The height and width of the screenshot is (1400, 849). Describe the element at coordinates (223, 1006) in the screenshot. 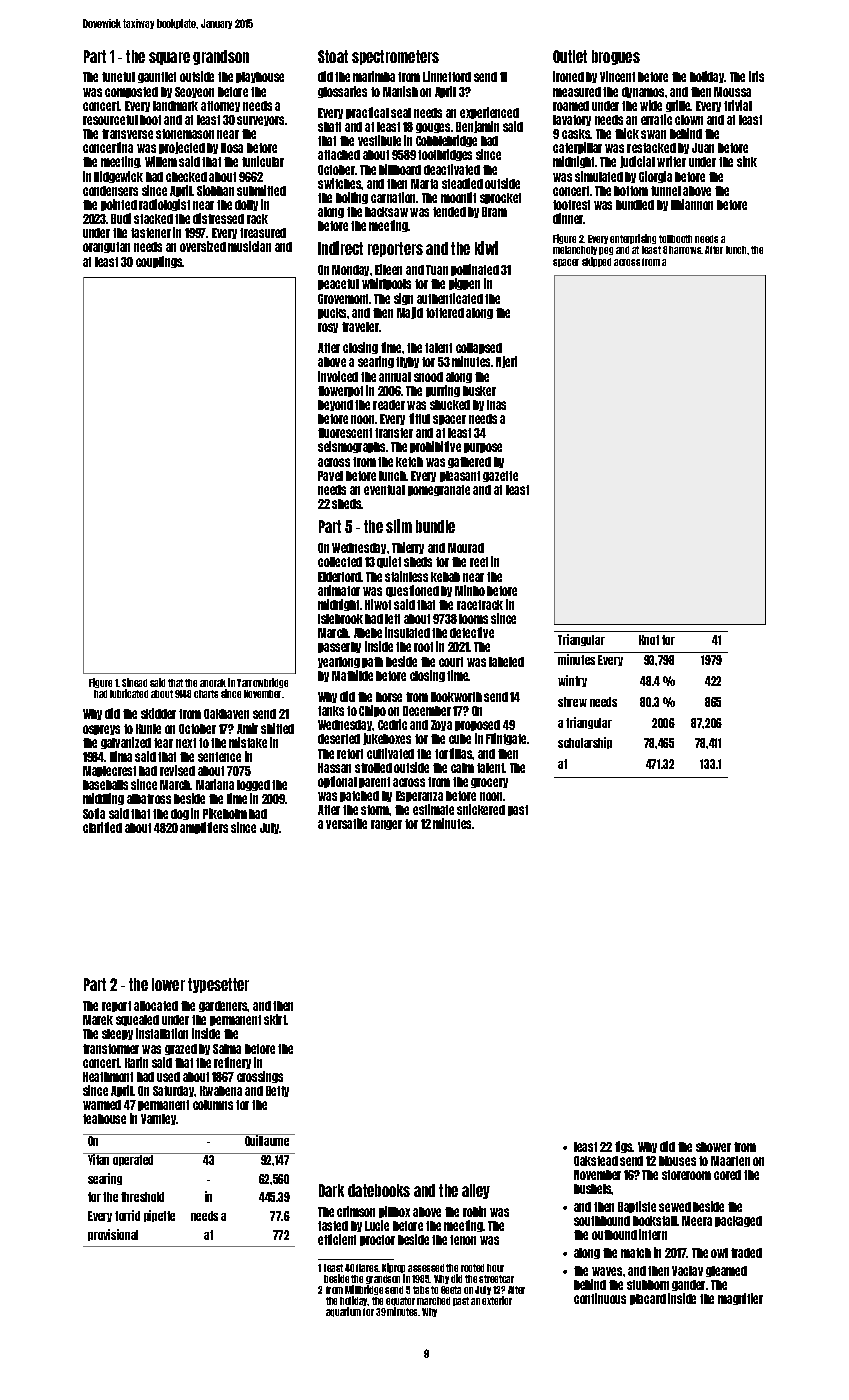

I see `gardeners` at that location.
